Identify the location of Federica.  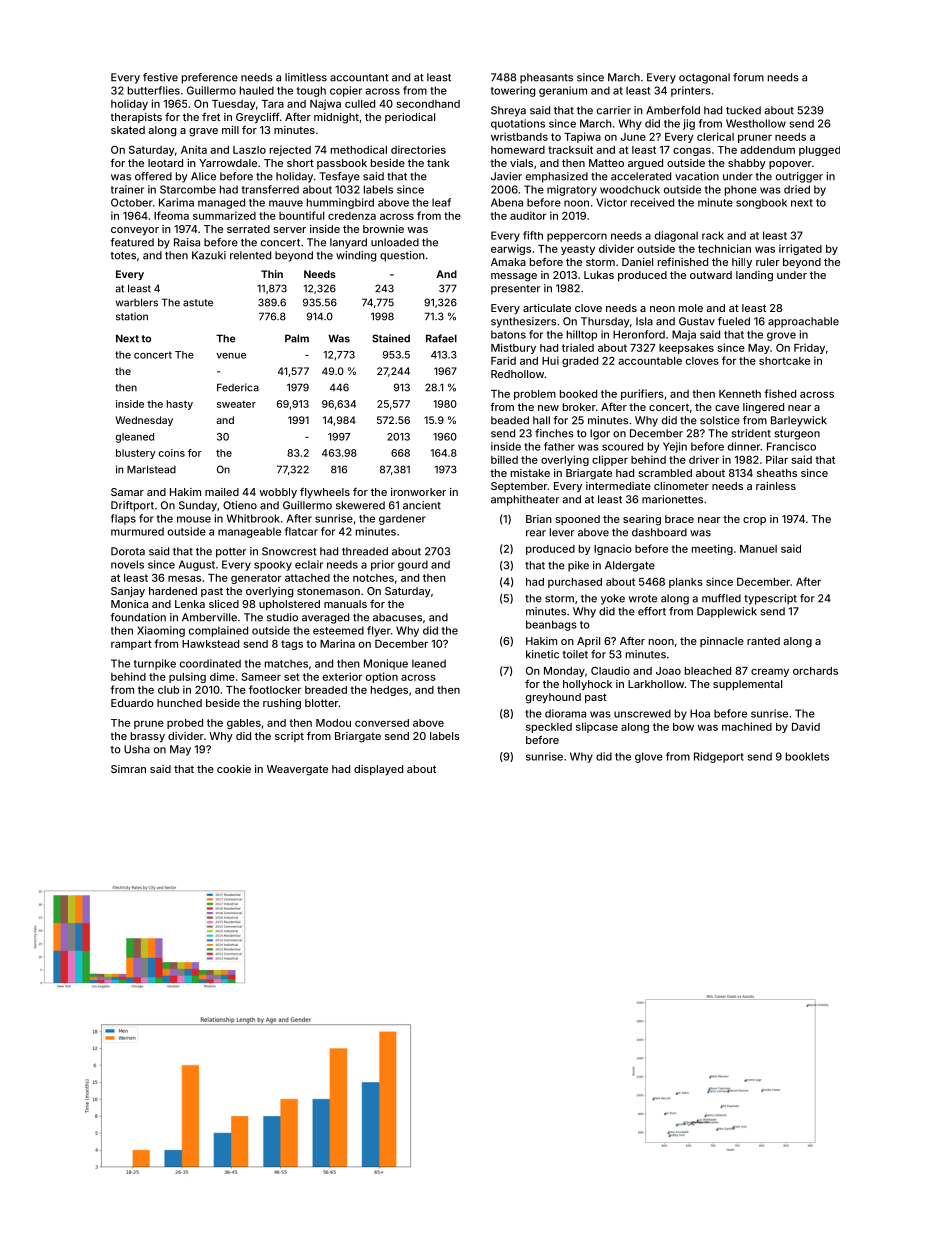
(238, 387).
